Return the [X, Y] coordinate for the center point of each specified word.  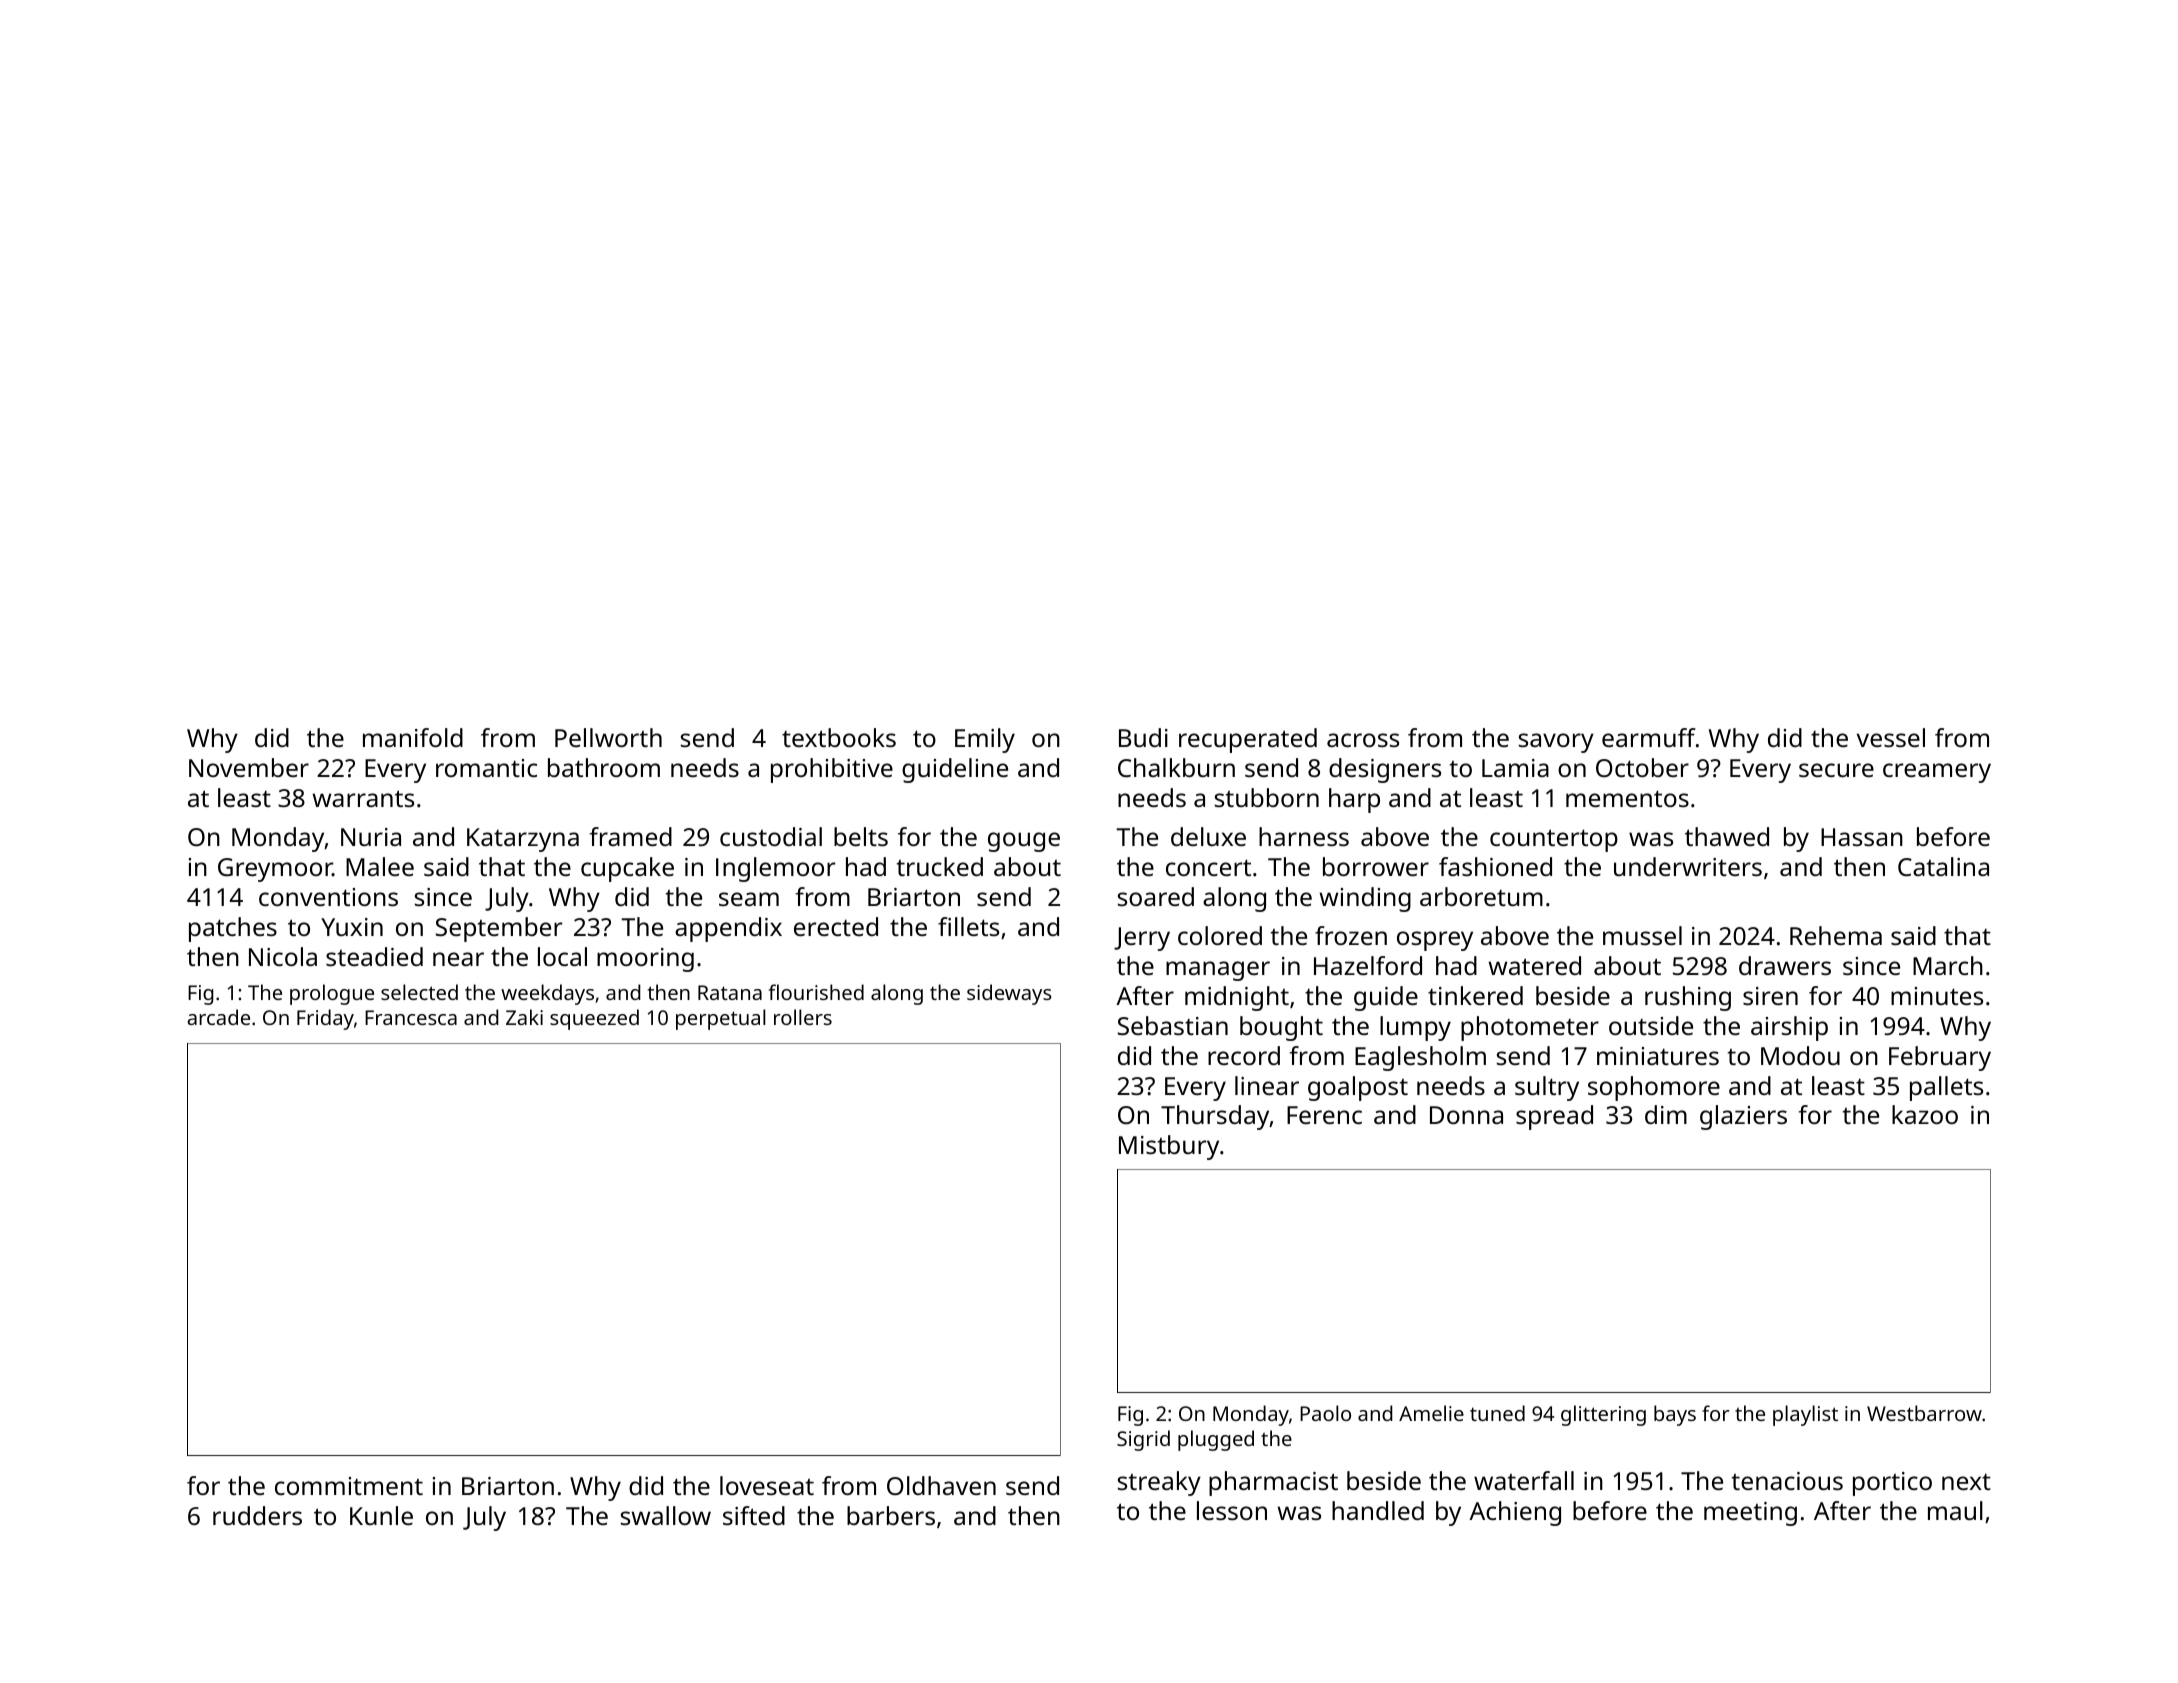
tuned [1497, 1413]
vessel [1891, 737]
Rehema [1836, 935]
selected [419, 992]
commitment [349, 1486]
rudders [257, 1515]
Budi [1143, 737]
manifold [413, 737]
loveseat [767, 1485]
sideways [1009, 994]
